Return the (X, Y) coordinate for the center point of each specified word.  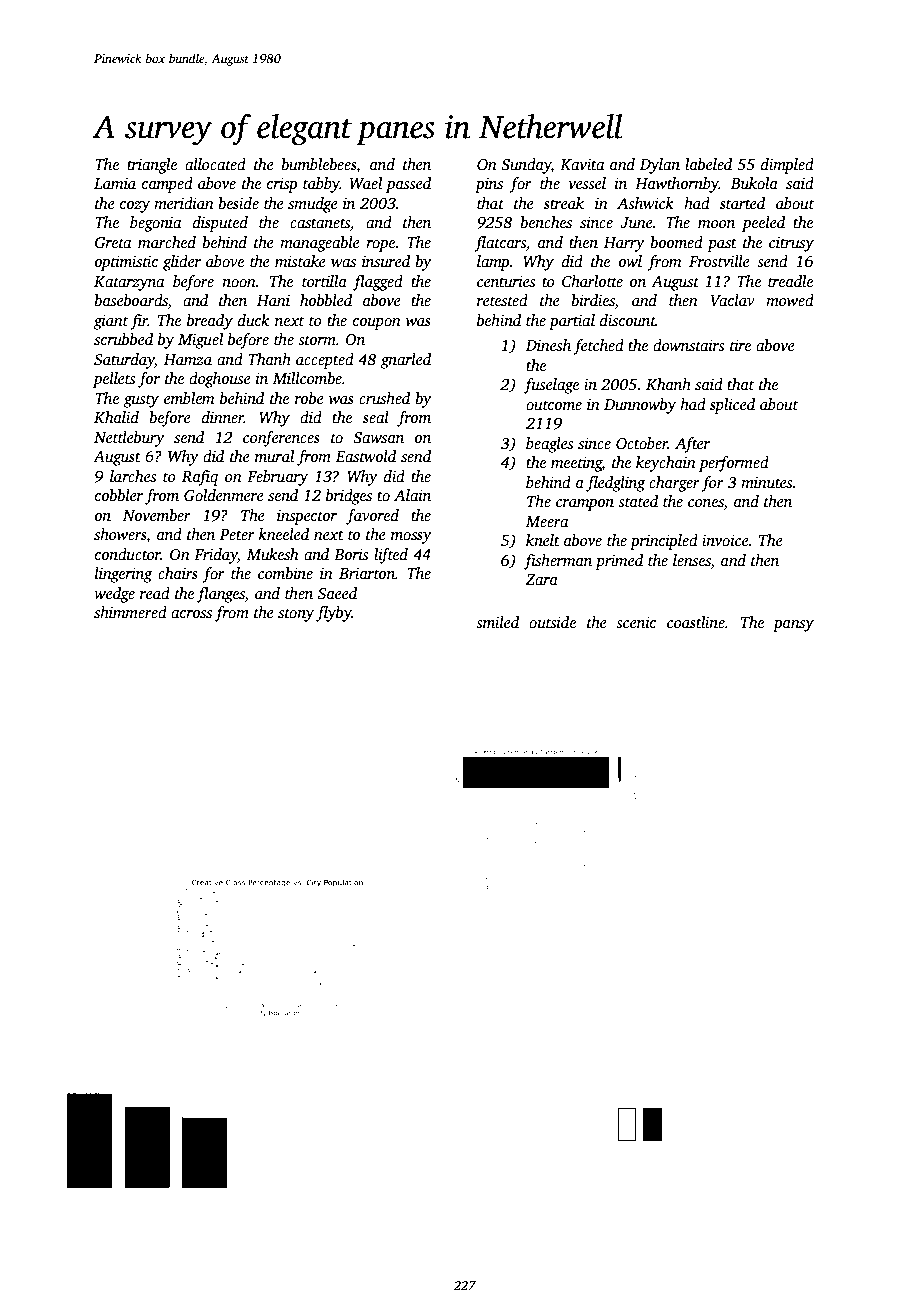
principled (664, 542)
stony (296, 615)
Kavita (582, 164)
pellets (114, 380)
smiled (497, 622)
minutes (766, 482)
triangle (152, 166)
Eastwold (366, 456)
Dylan (660, 166)
